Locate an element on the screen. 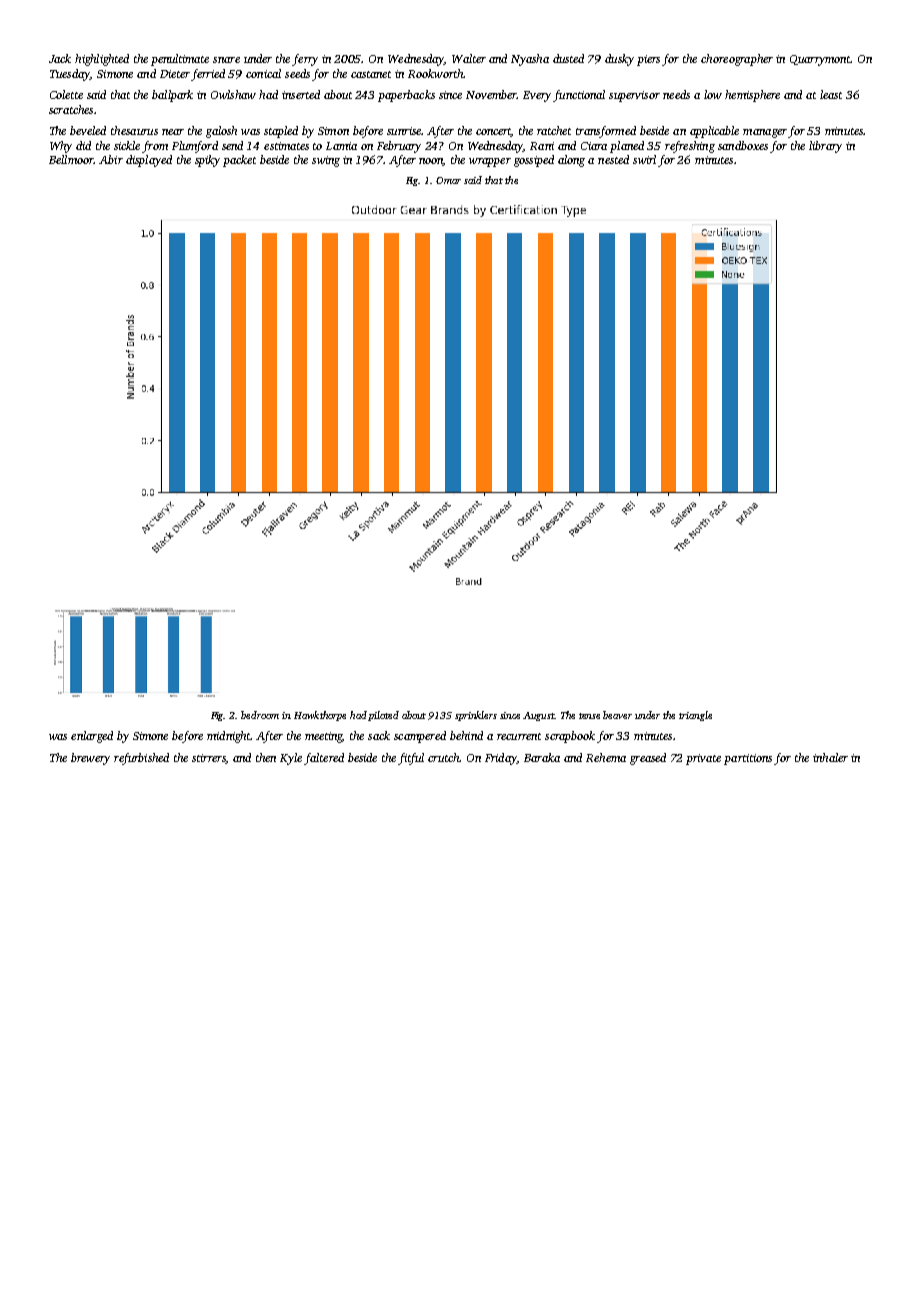 This screenshot has height=1308, width=924. Abir is located at coordinates (111, 159).
